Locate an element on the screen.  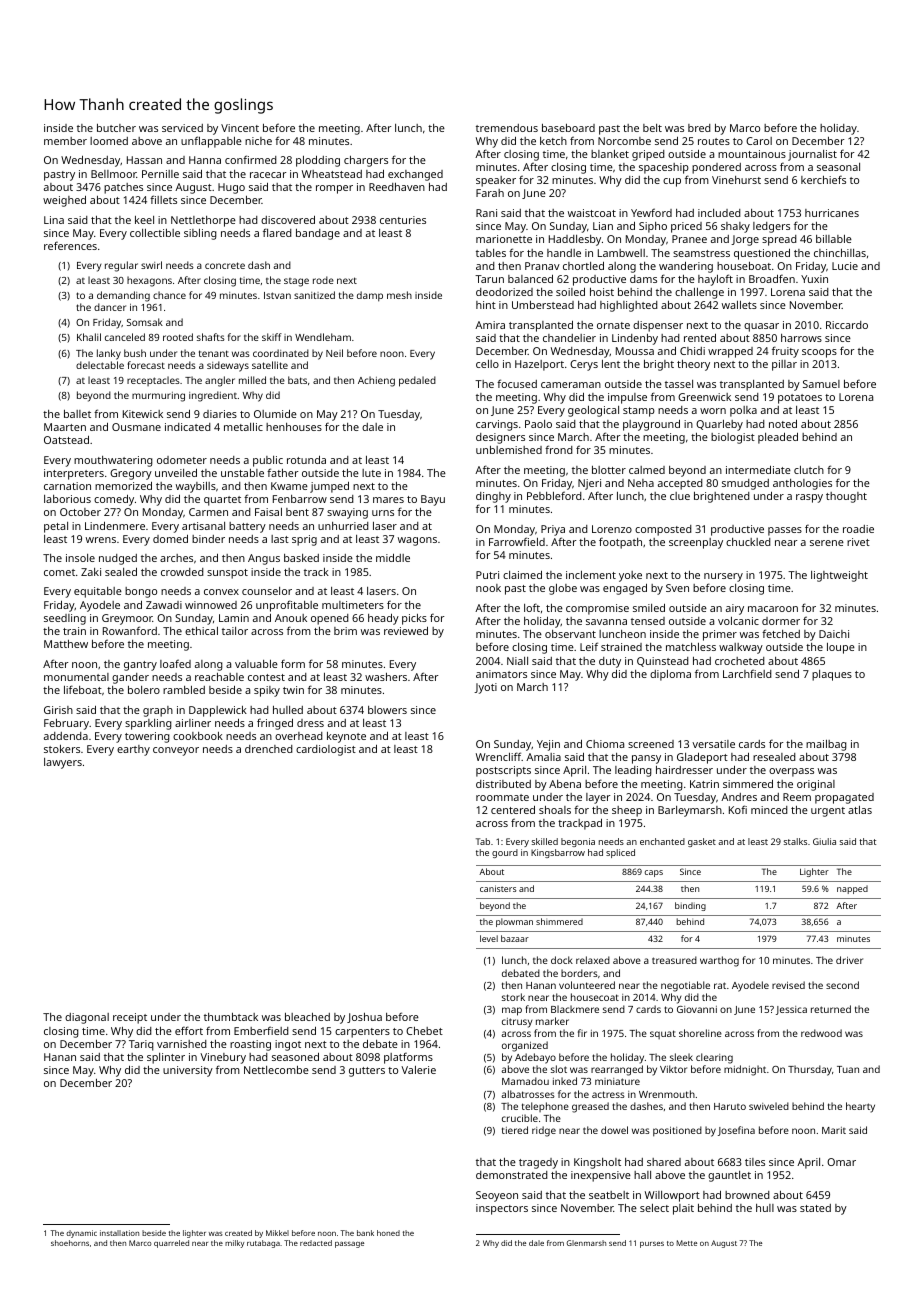
Vincent is located at coordinates (240, 128).
